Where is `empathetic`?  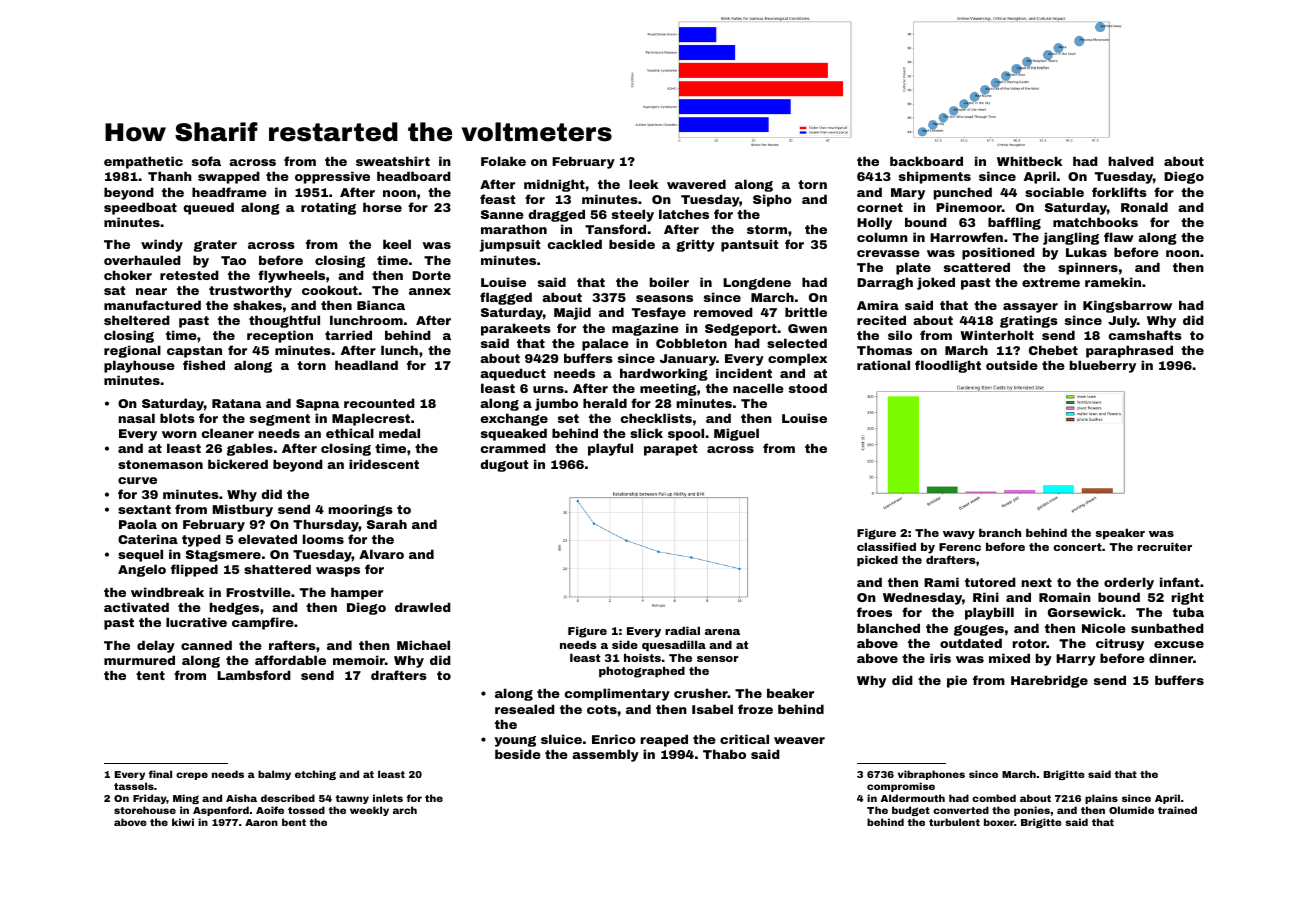 empathetic is located at coordinates (143, 162).
